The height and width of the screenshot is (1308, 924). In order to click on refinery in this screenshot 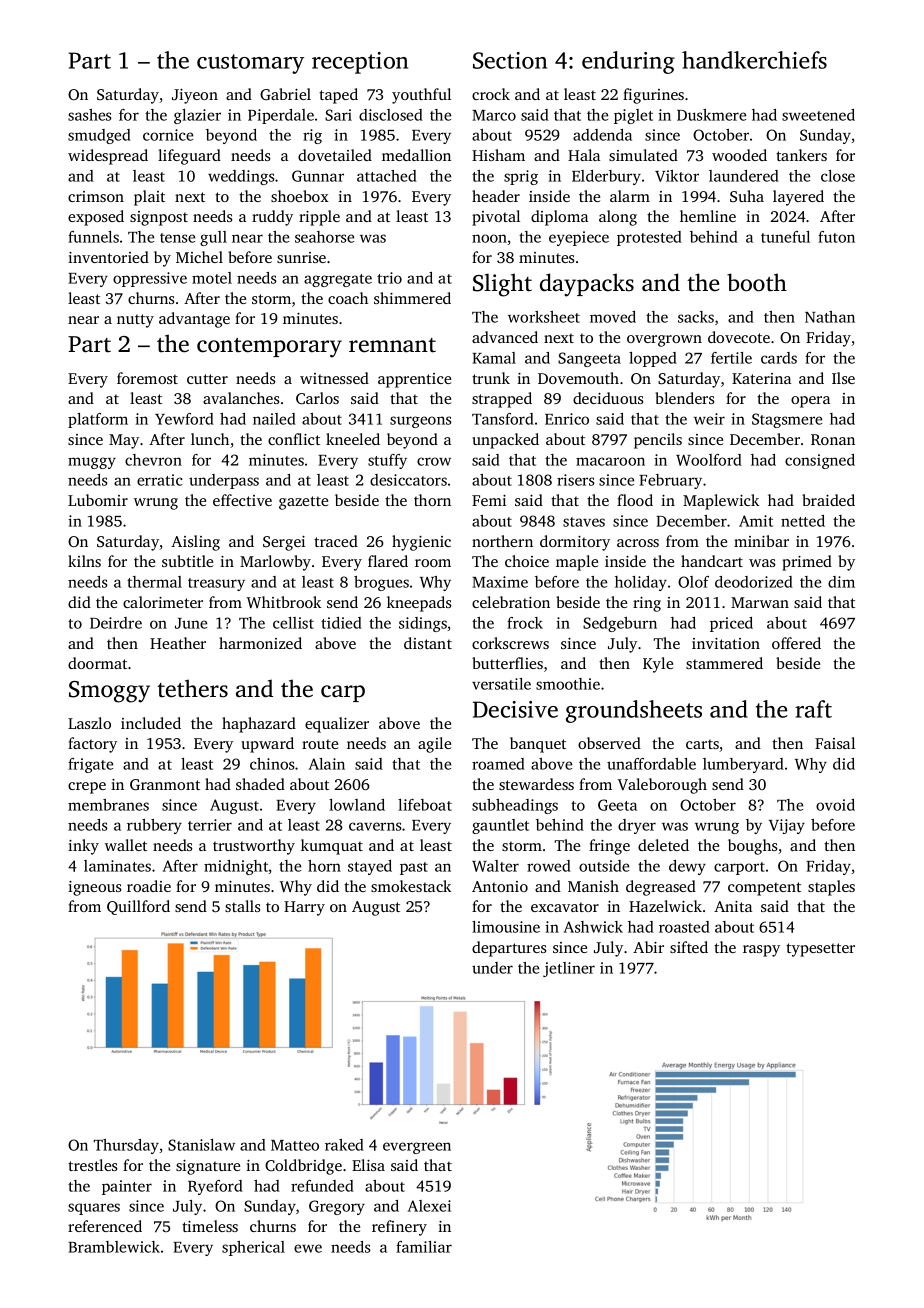, I will do `click(399, 1228)`.
